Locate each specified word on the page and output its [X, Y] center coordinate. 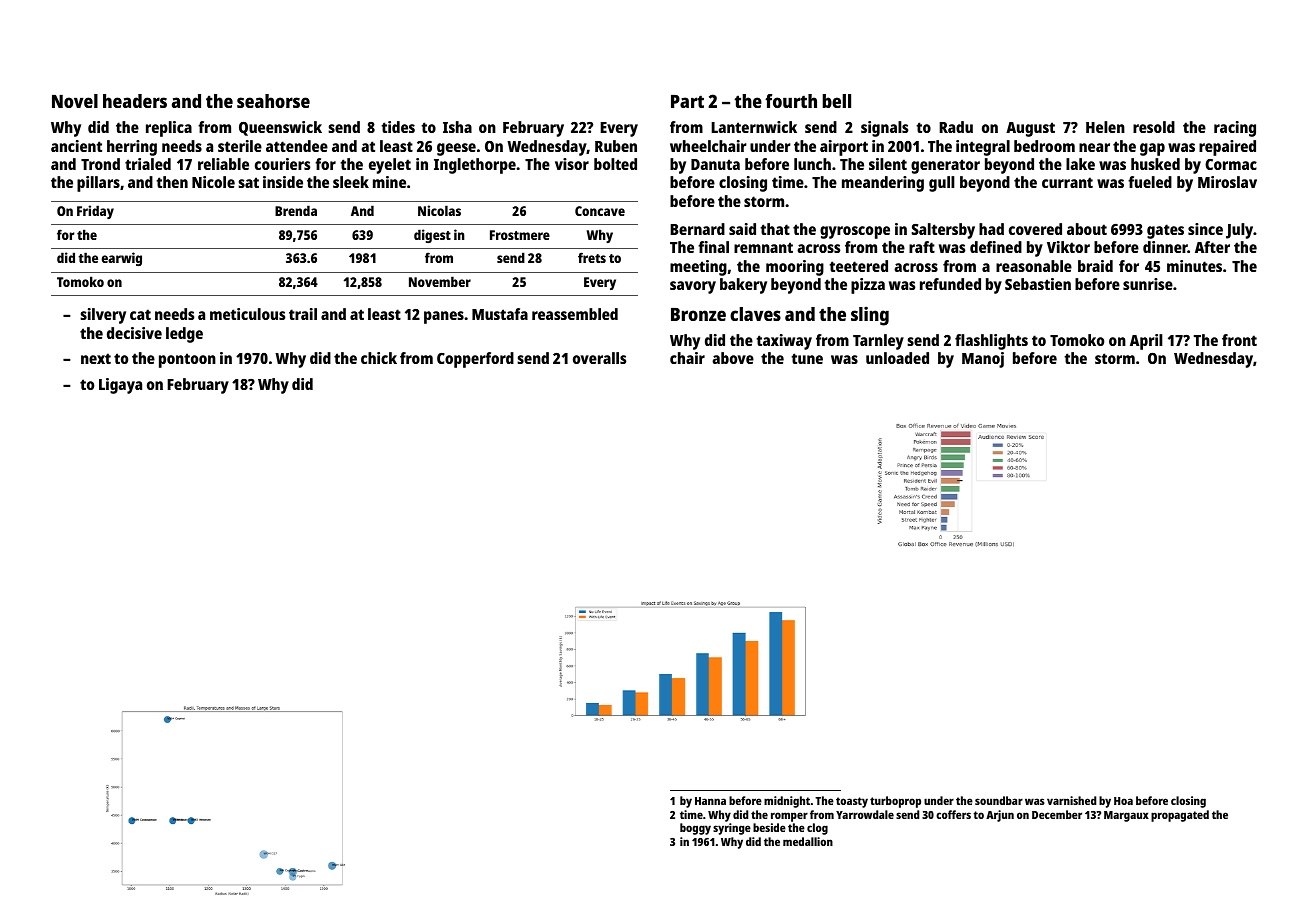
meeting [698, 268]
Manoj [983, 360]
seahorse [273, 101]
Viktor [1068, 247]
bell [837, 101]
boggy [695, 829]
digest [432, 236]
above [733, 358]
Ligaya [120, 386]
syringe [732, 829]
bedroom [1044, 146]
